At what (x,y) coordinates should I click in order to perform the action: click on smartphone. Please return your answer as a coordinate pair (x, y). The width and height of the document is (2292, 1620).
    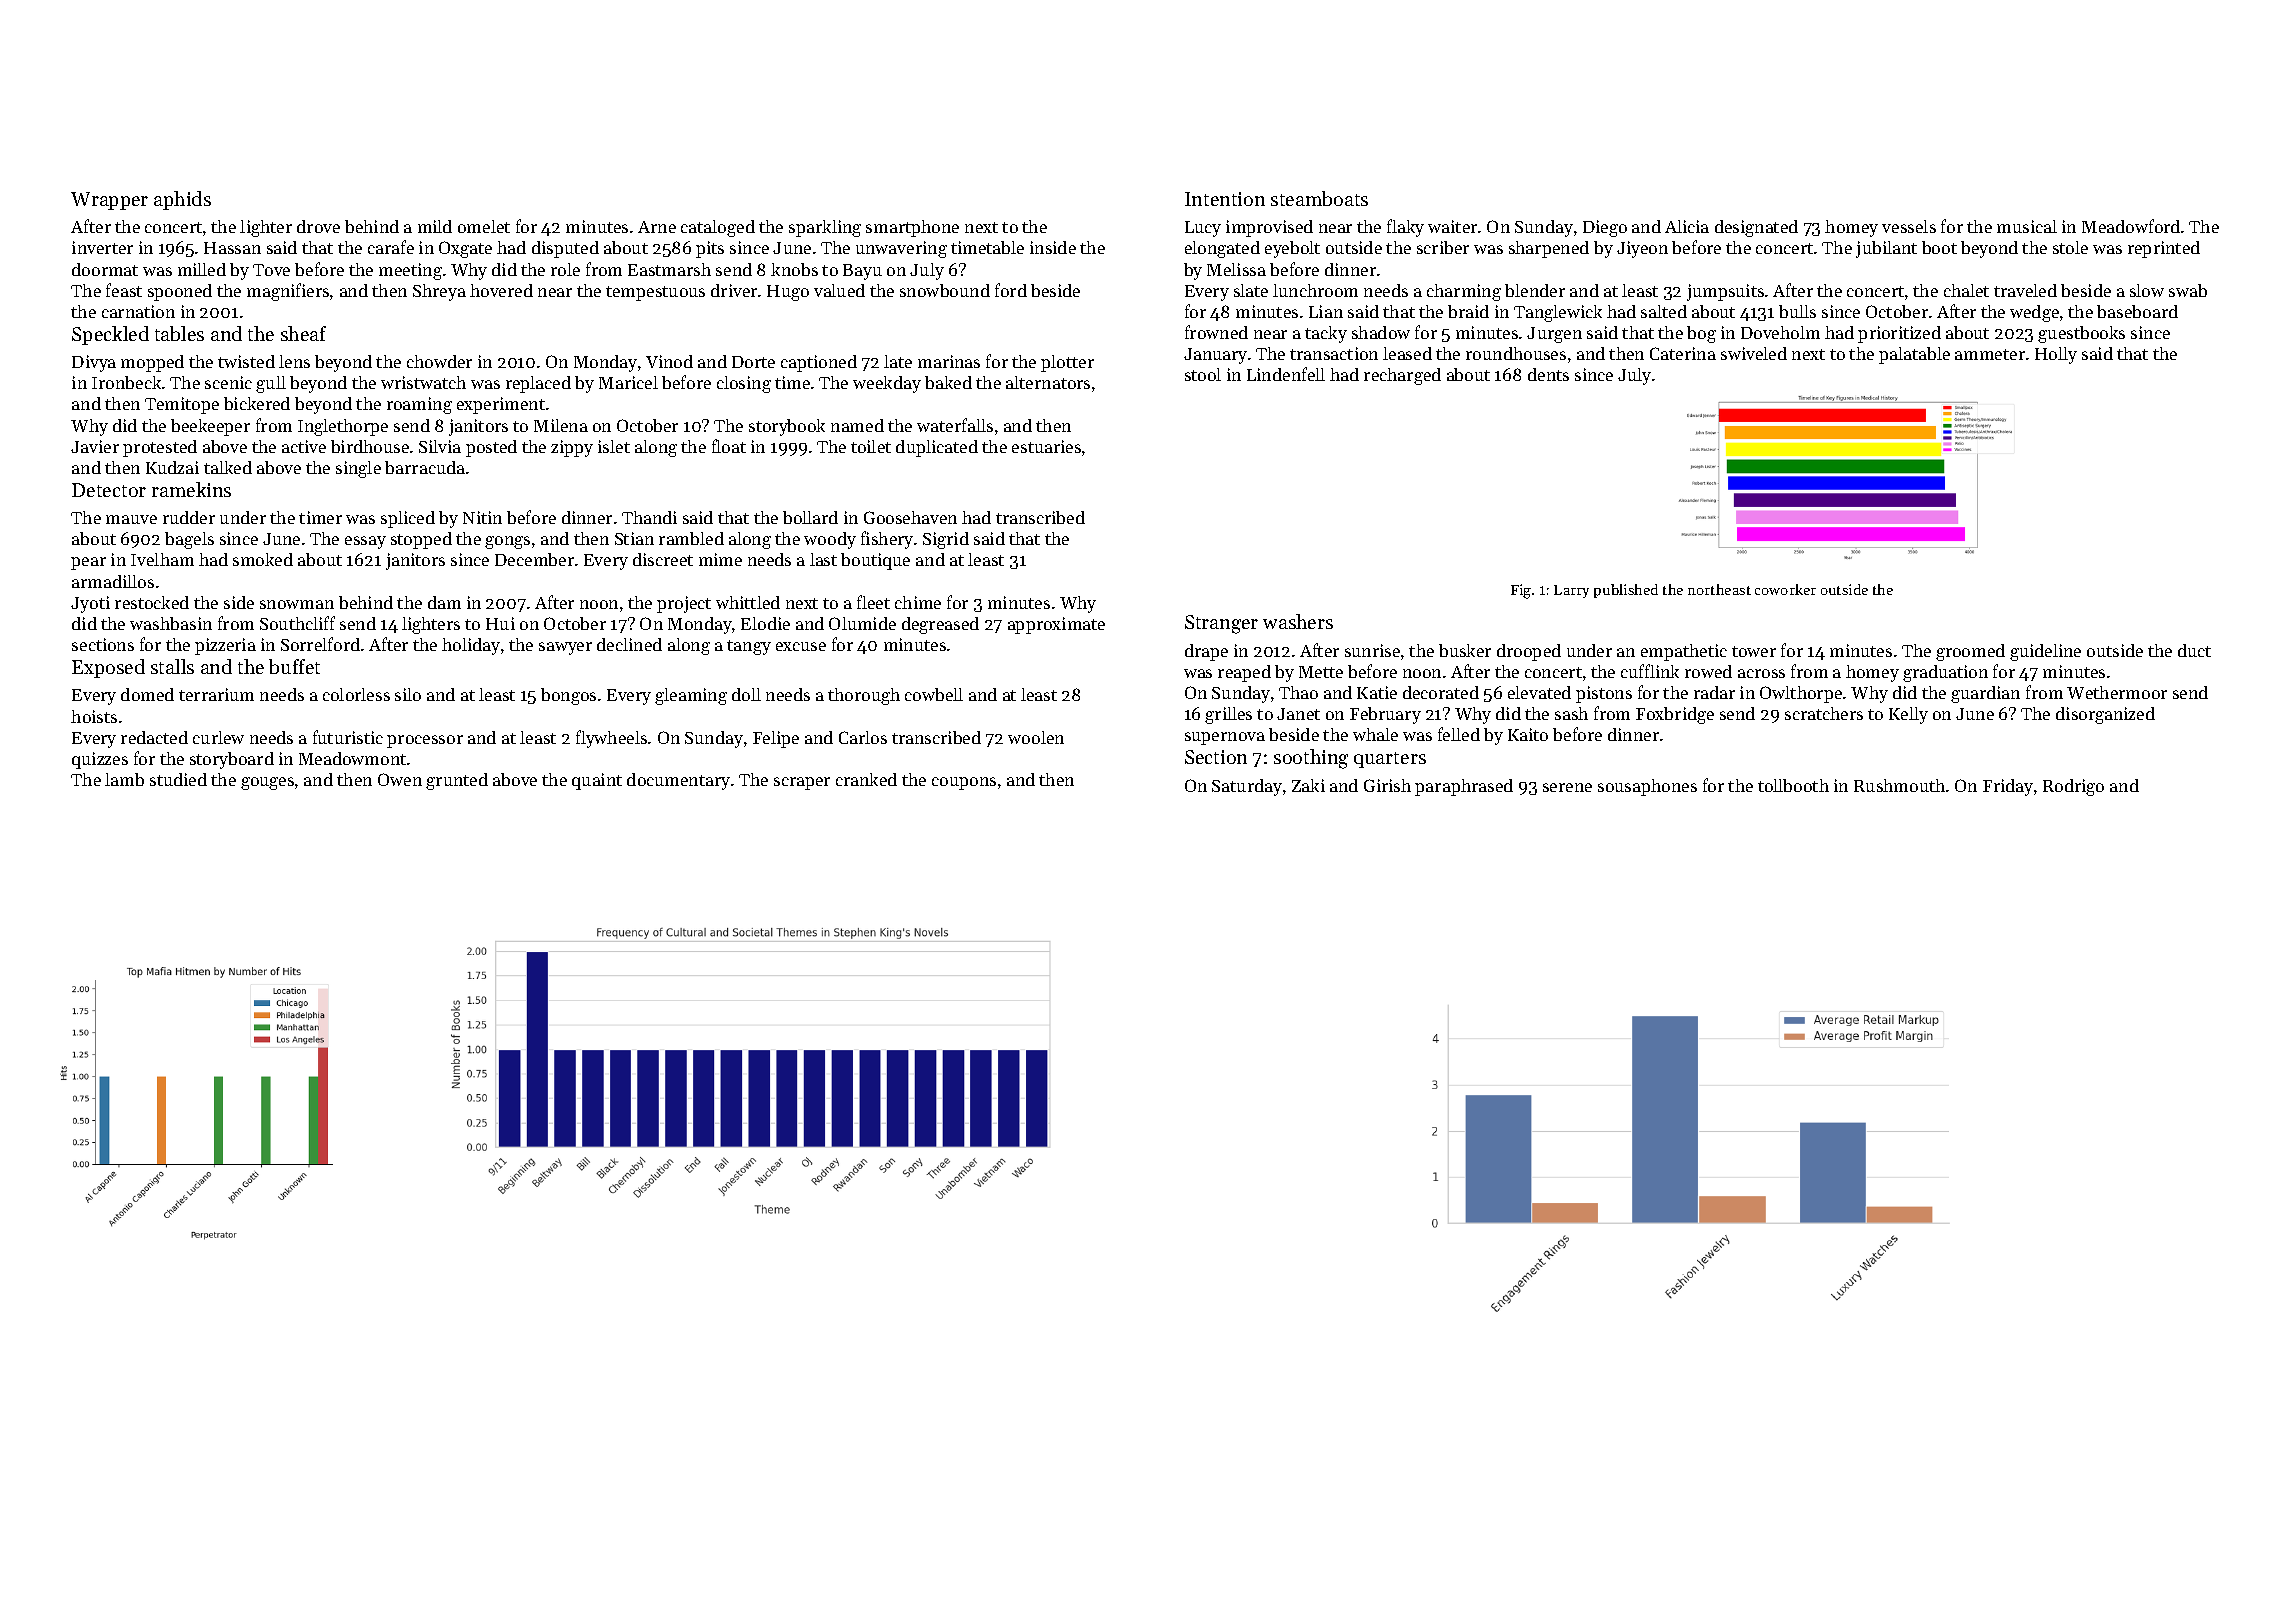
    Looking at the image, I should click on (912, 228).
